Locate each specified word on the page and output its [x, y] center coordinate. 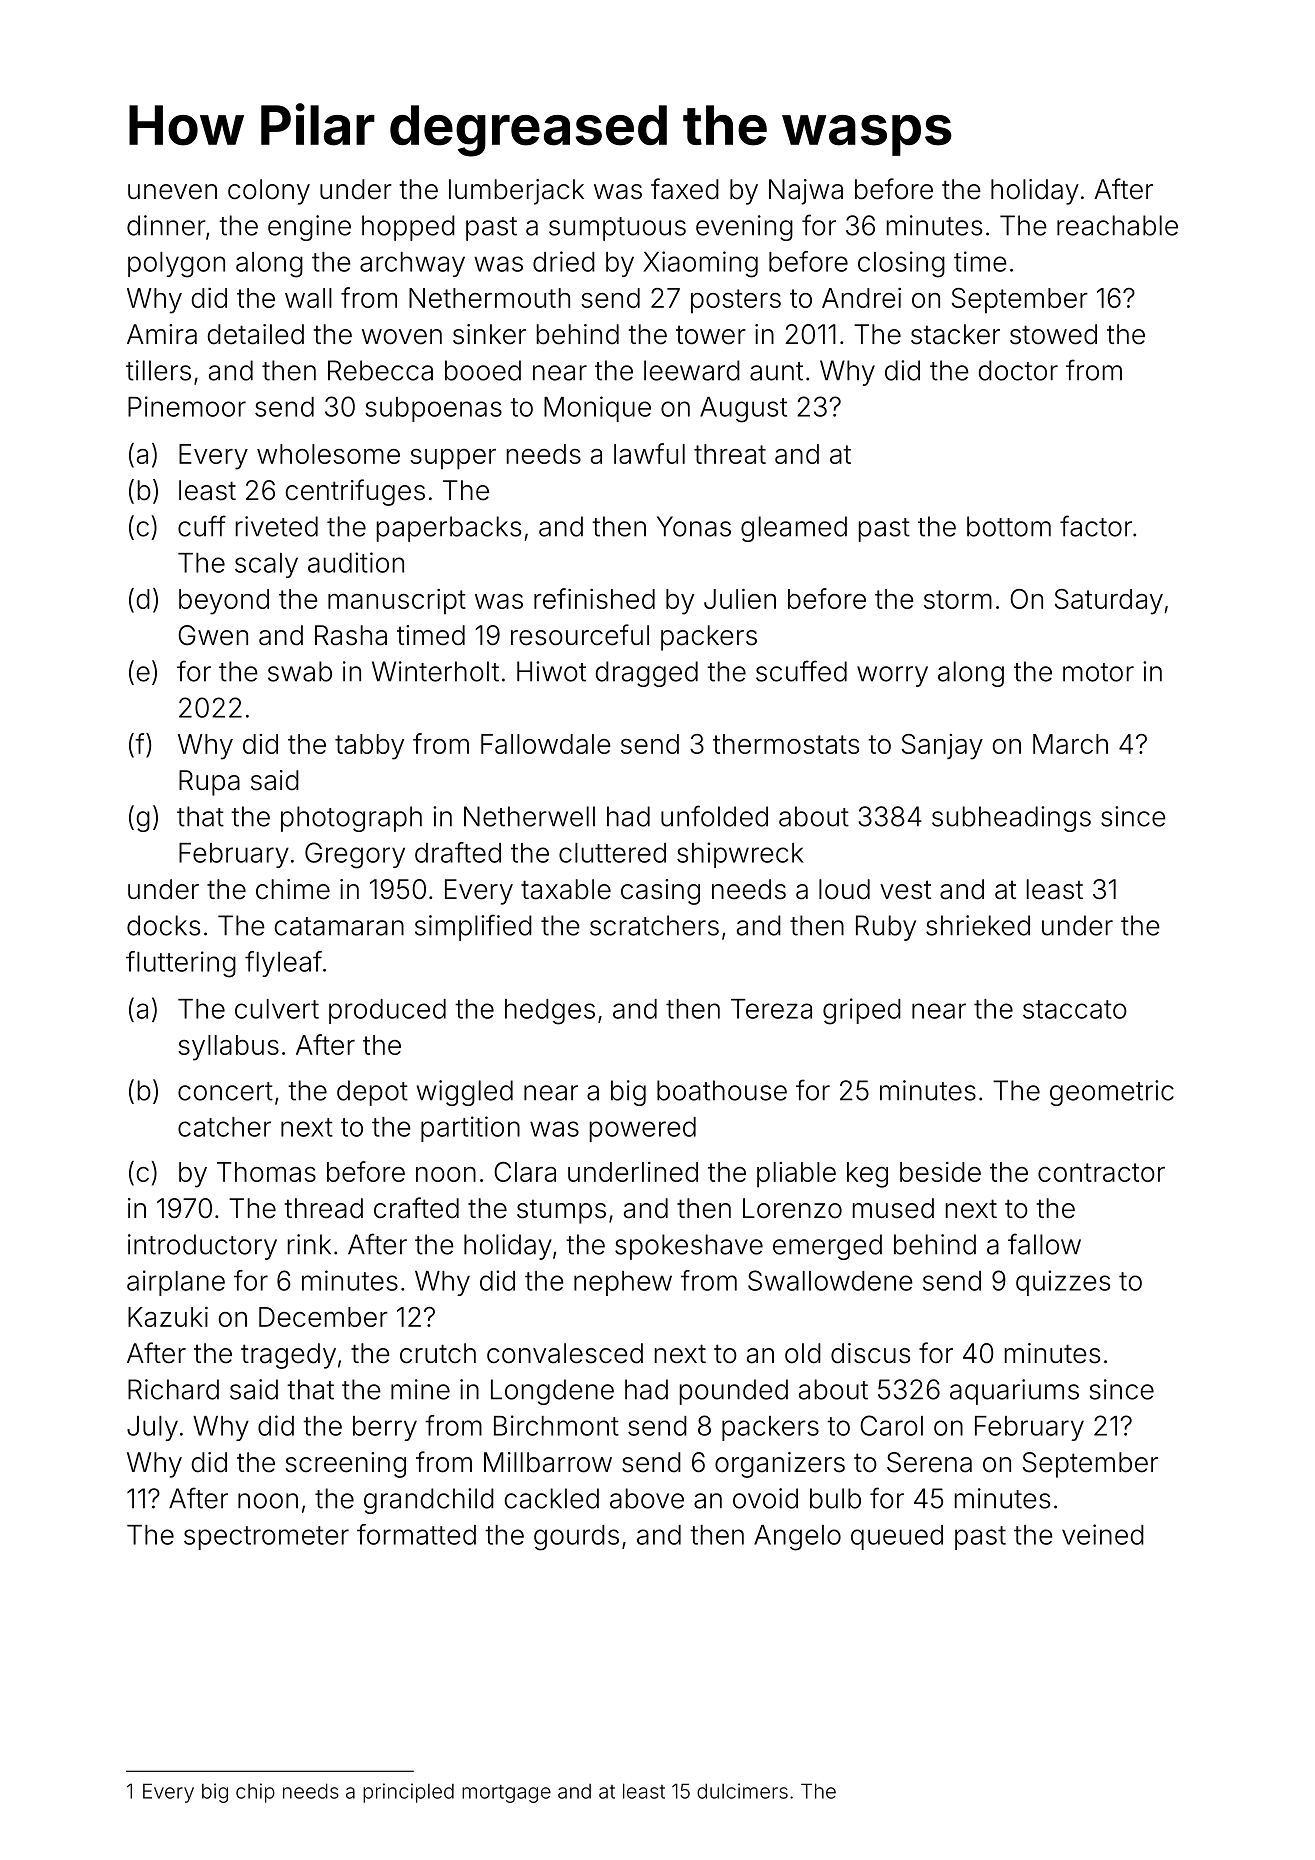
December [323, 1317]
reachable [1117, 225]
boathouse [722, 1090]
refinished [594, 598]
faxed [685, 189]
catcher [224, 1127]
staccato [1075, 1009]
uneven [172, 192]
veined [1103, 1534]
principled [408, 1793]
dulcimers [742, 1791]
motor [1098, 672]
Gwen [213, 635]
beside [940, 1172]
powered [643, 1129]
